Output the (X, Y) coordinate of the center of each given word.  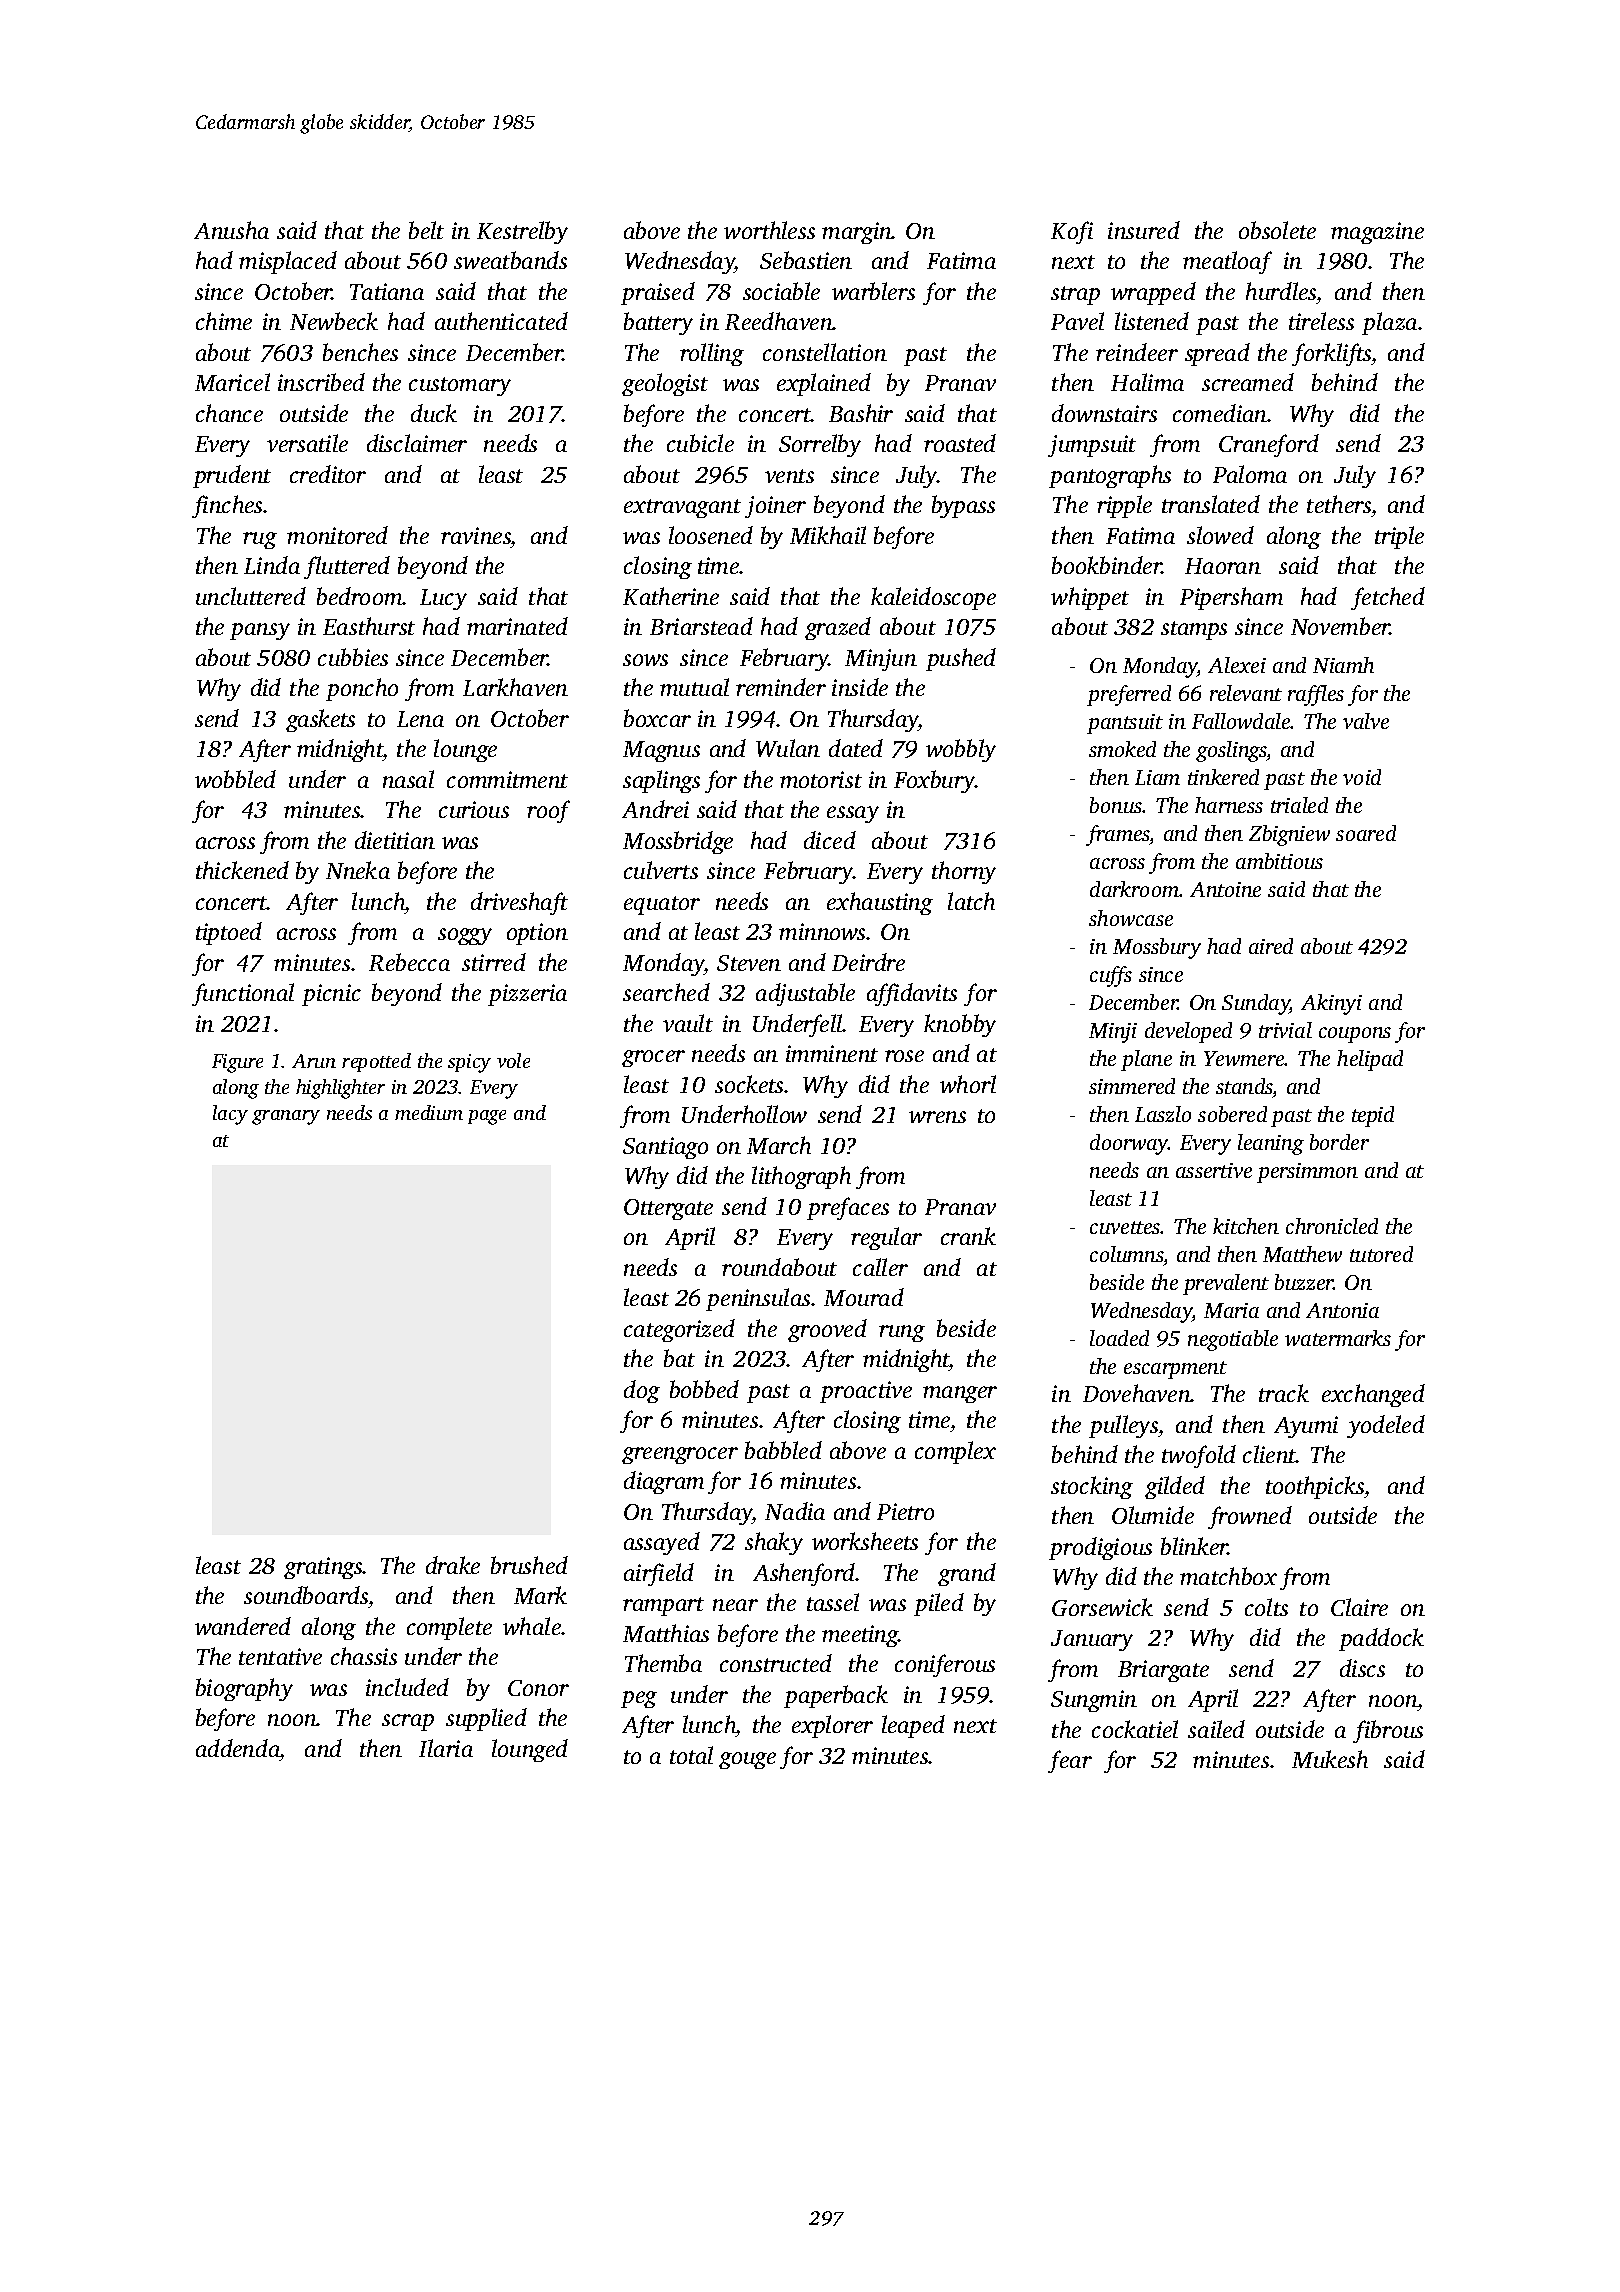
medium (429, 1112)
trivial (1285, 1030)
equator (662, 905)
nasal (408, 779)
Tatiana (387, 291)
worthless (769, 230)
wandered (243, 1626)
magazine (1377, 233)
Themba (663, 1663)
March (779, 1145)
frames (1118, 835)
